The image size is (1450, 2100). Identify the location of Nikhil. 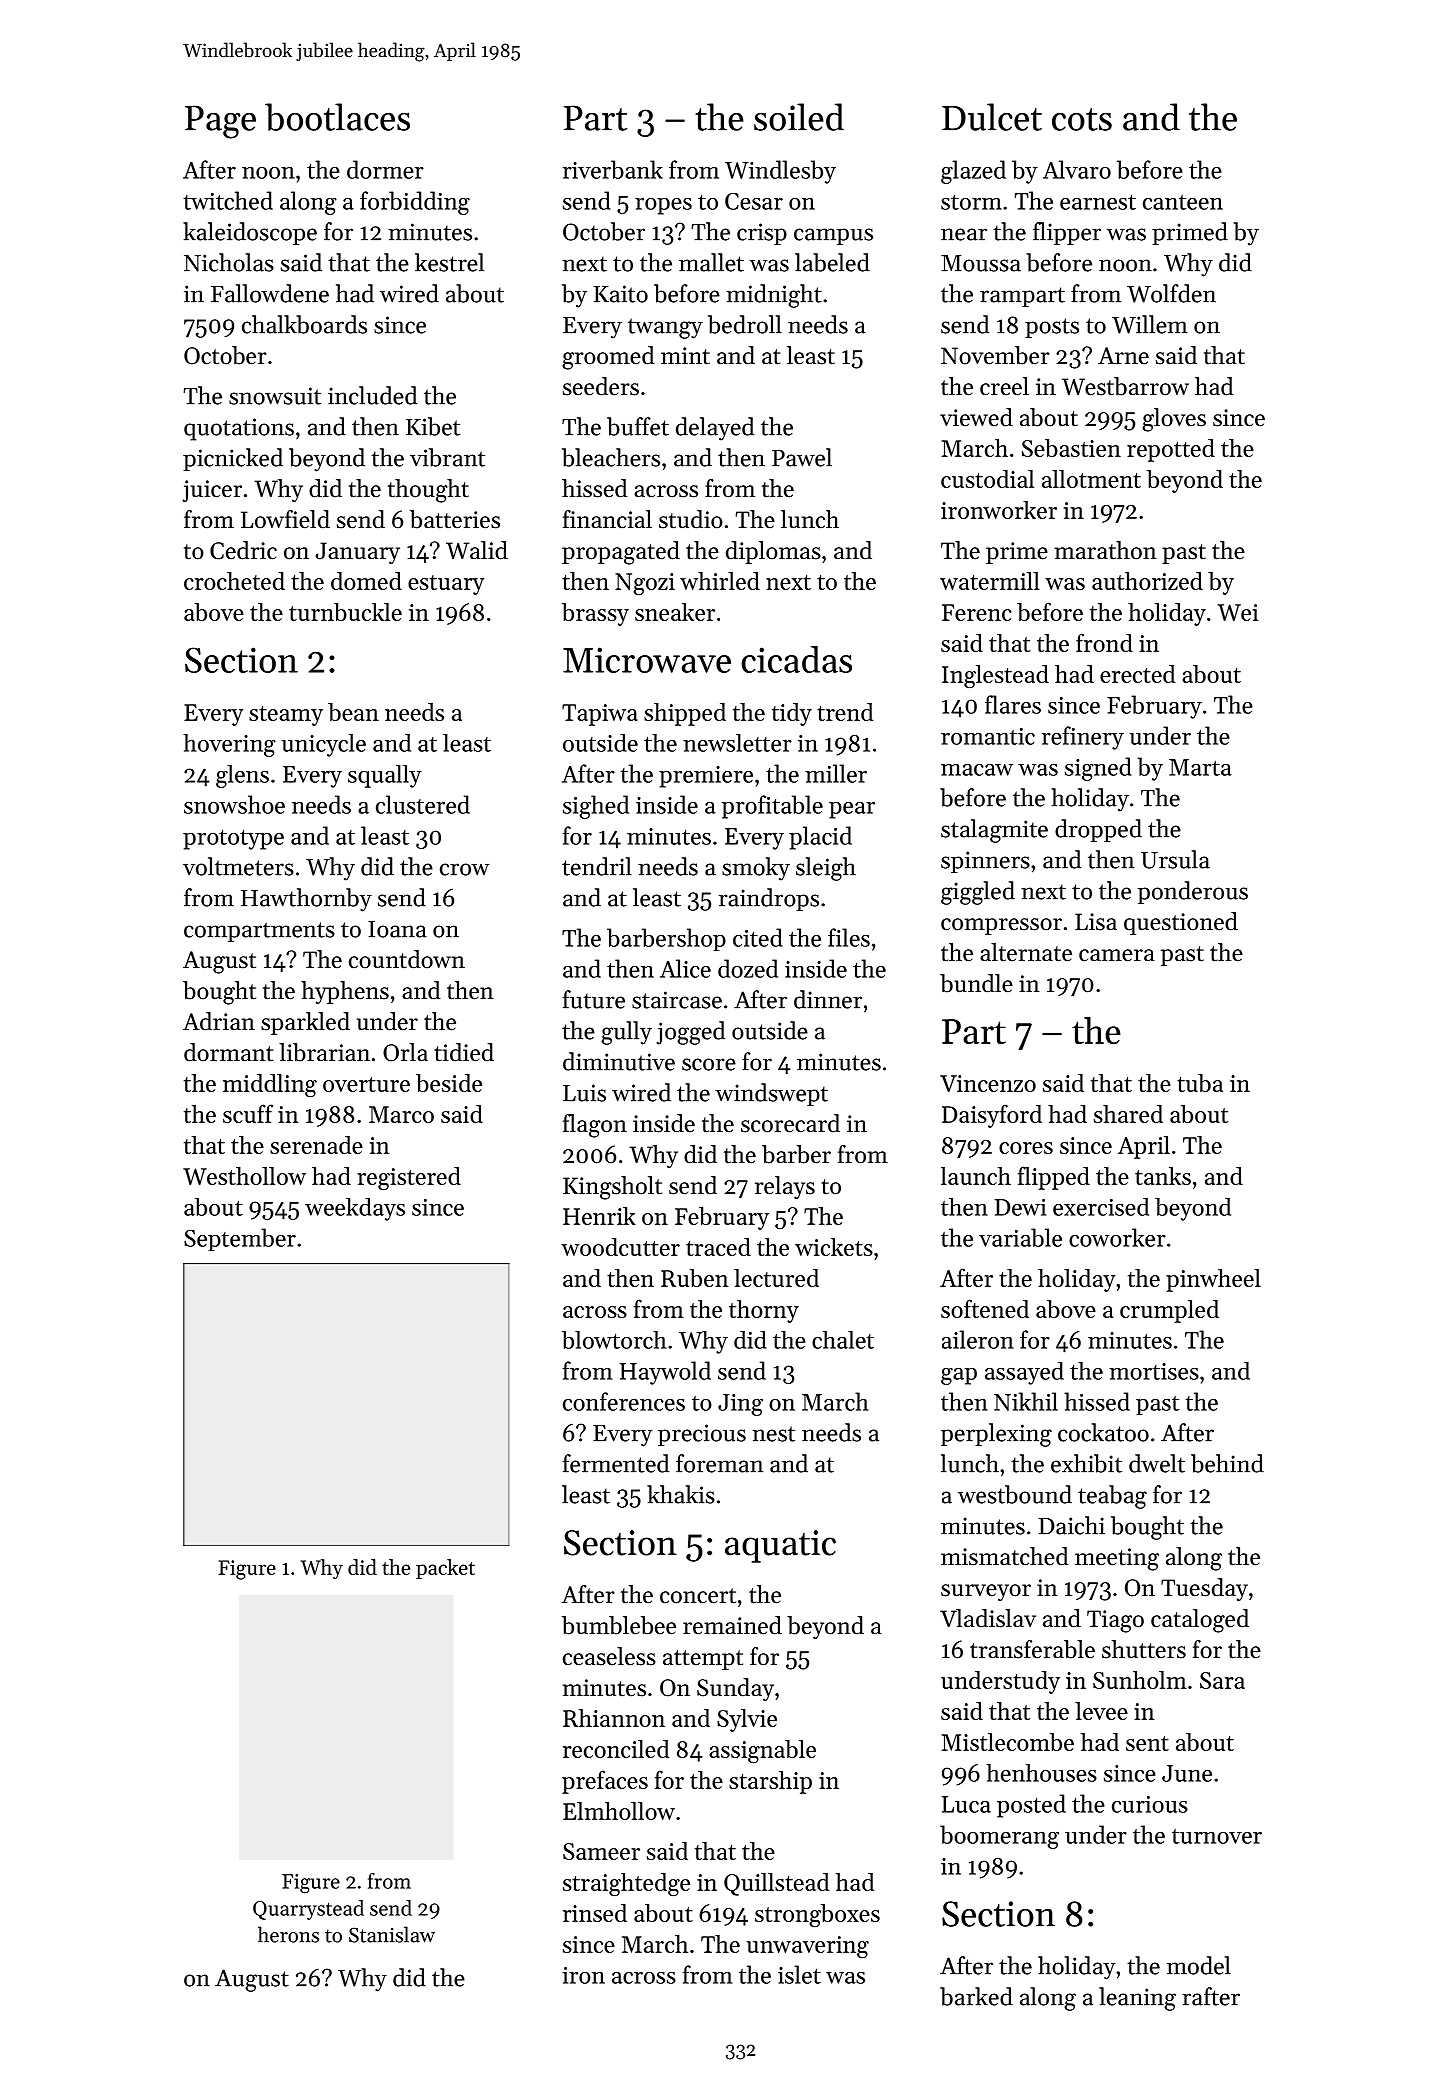
(1026, 1401).
